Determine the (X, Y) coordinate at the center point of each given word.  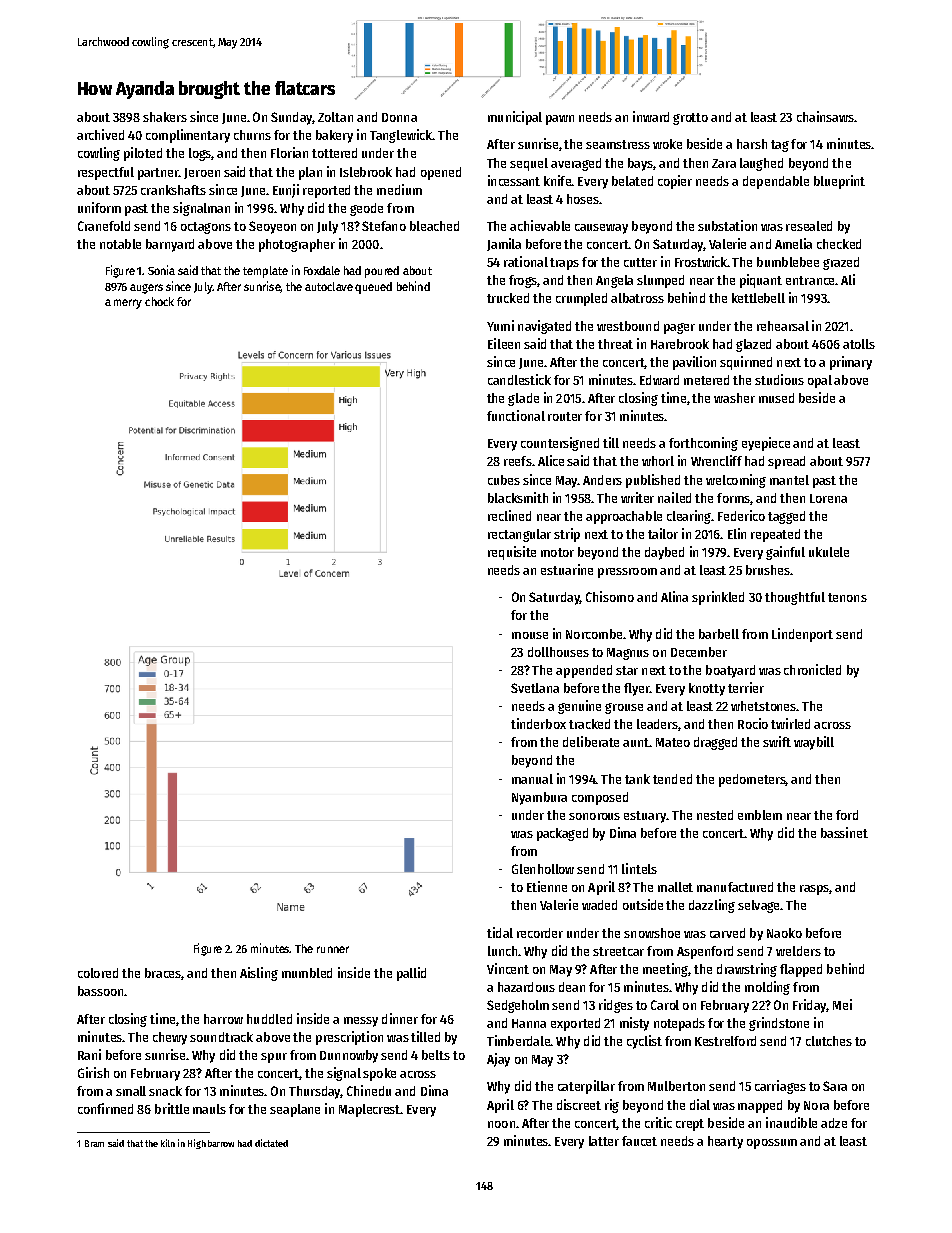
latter (604, 1141)
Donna (399, 117)
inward (651, 116)
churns (252, 135)
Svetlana (535, 688)
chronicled (812, 669)
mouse (530, 635)
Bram (94, 1143)
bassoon (100, 991)
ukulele (829, 552)
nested (715, 815)
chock (159, 301)
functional (516, 415)
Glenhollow (543, 869)
